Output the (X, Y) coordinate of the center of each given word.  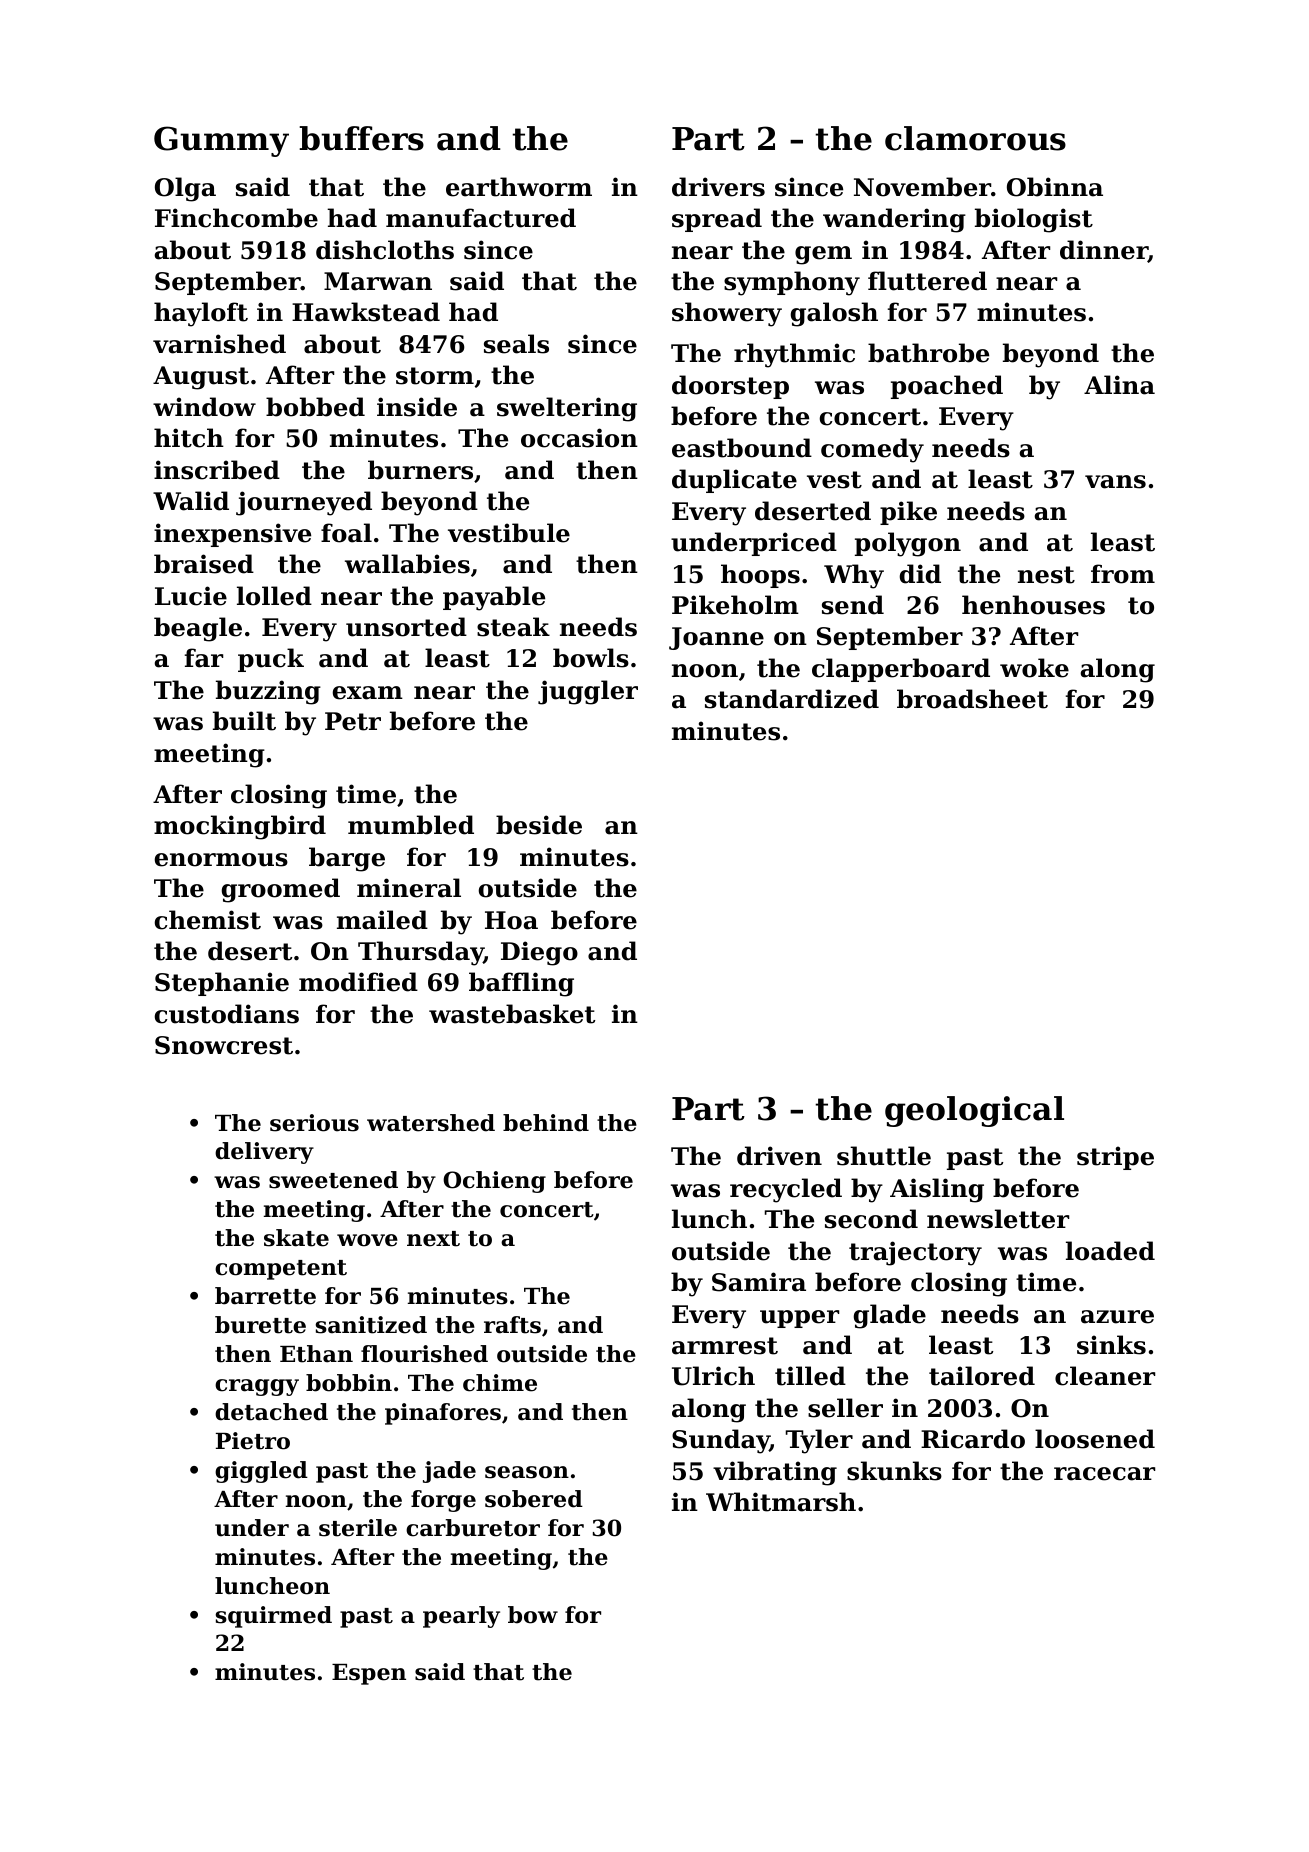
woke (1034, 668)
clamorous (975, 138)
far (204, 658)
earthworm (519, 187)
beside (539, 825)
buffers (361, 138)
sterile (358, 1528)
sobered (534, 1499)
